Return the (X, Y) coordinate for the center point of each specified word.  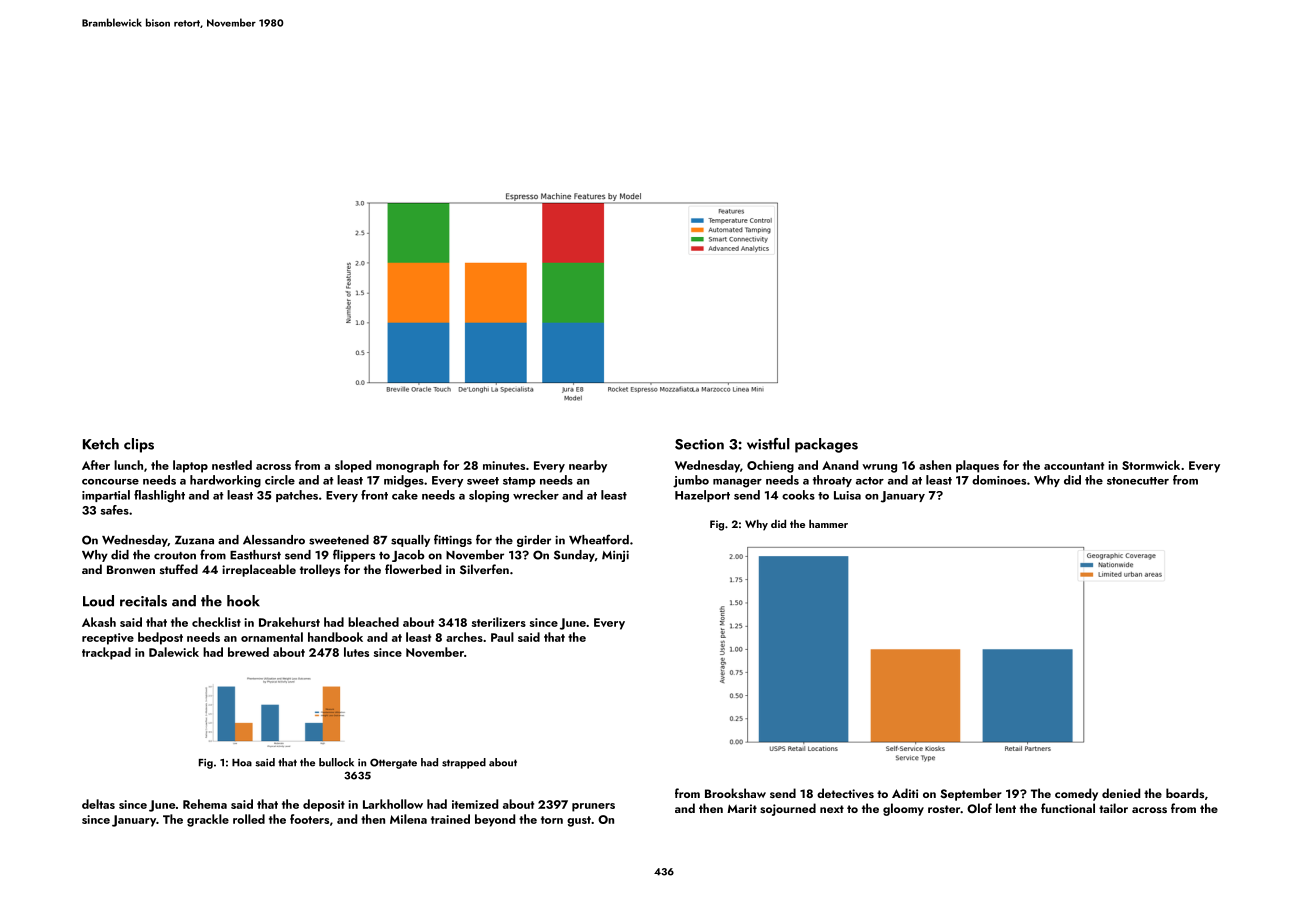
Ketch (101, 444)
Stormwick (1151, 465)
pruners (593, 807)
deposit (324, 805)
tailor (1113, 808)
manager (737, 483)
